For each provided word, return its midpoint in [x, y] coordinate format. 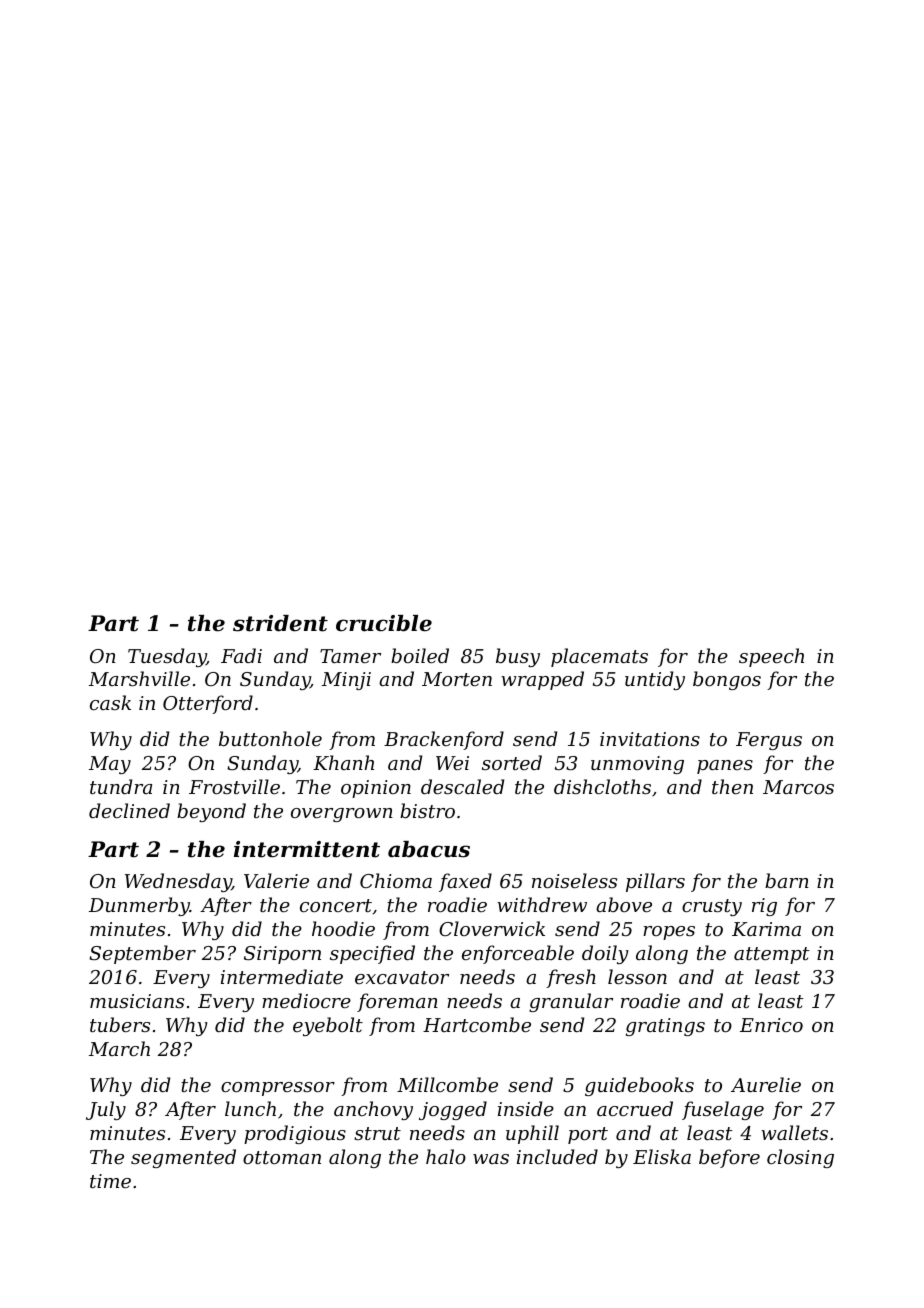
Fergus [769, 741]
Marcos [798, 787]
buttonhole [270, 738]
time [110, 1181]
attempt [772, 955]
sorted [512, 762]
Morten [457, 679]
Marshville [139, 678]
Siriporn [282, 955]
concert [336, 905]
